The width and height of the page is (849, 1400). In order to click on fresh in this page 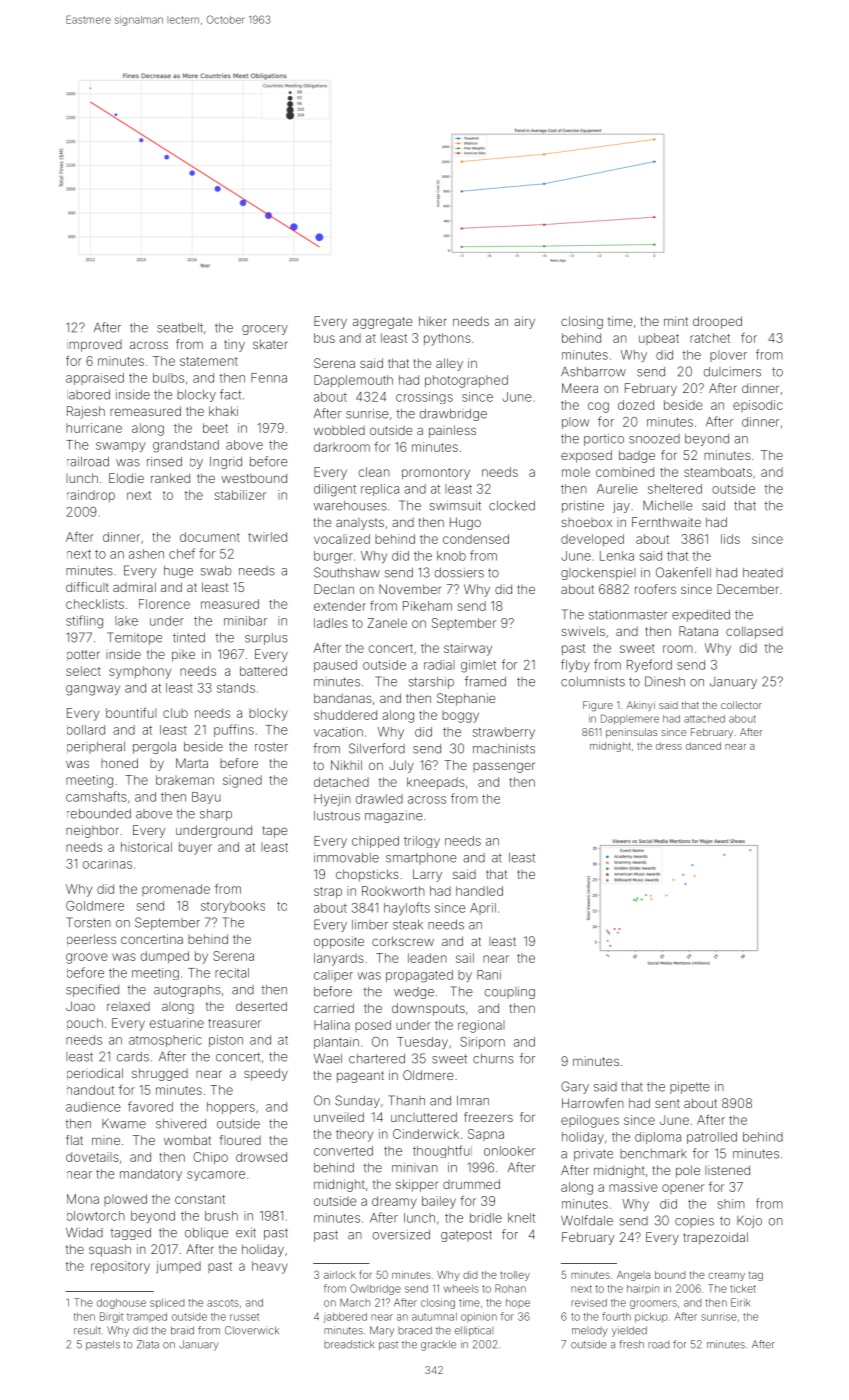, I will do `click(631, 1344)`.
